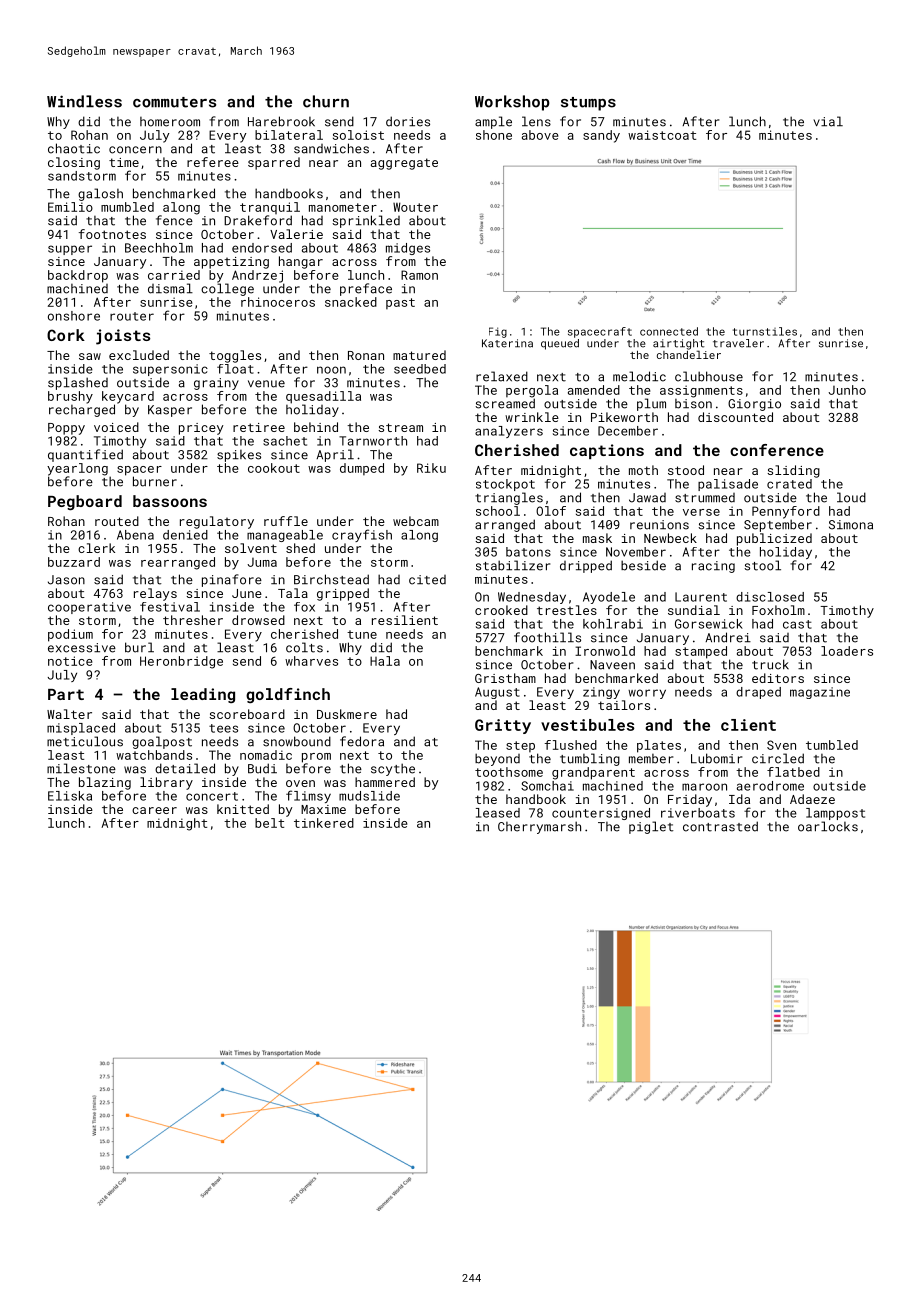  What do you see at coordinates (512, 103) in the screenshot?
I see `Workshop` at bounding box center [512, 103].
